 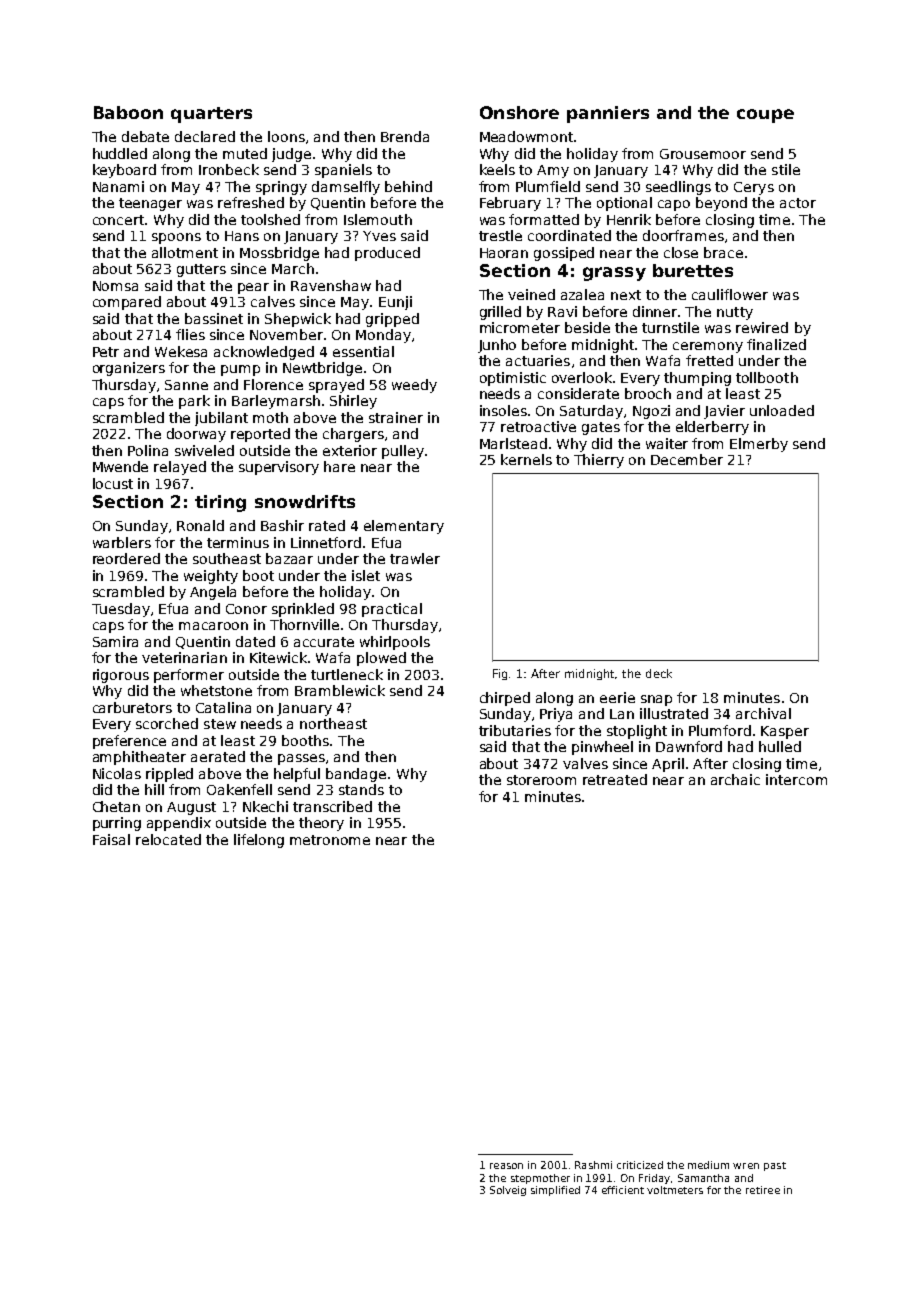 What do you see at coordinates (395, 643) in the document?
I see `whirlpools` at bounding box center [395, 643].
